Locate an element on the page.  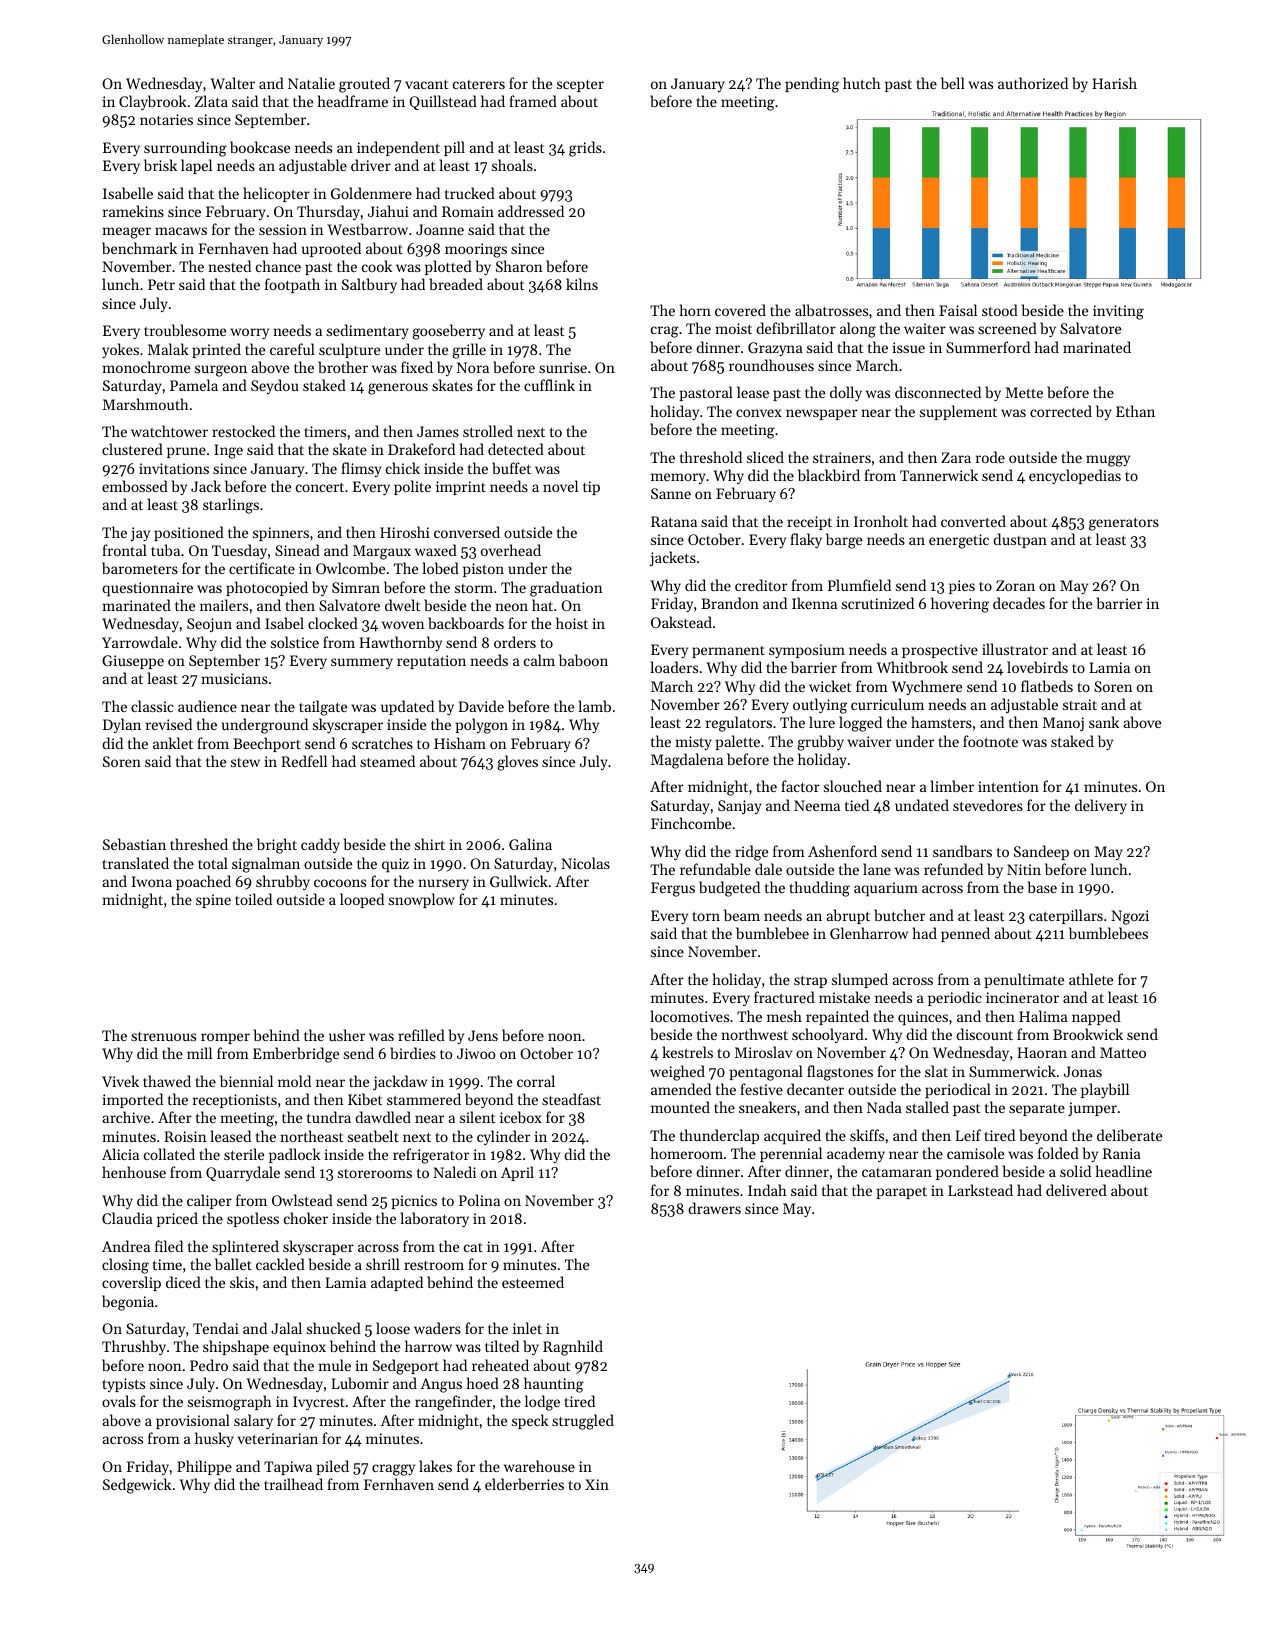
Ragnhild is located at coordinates (573, 1348).
